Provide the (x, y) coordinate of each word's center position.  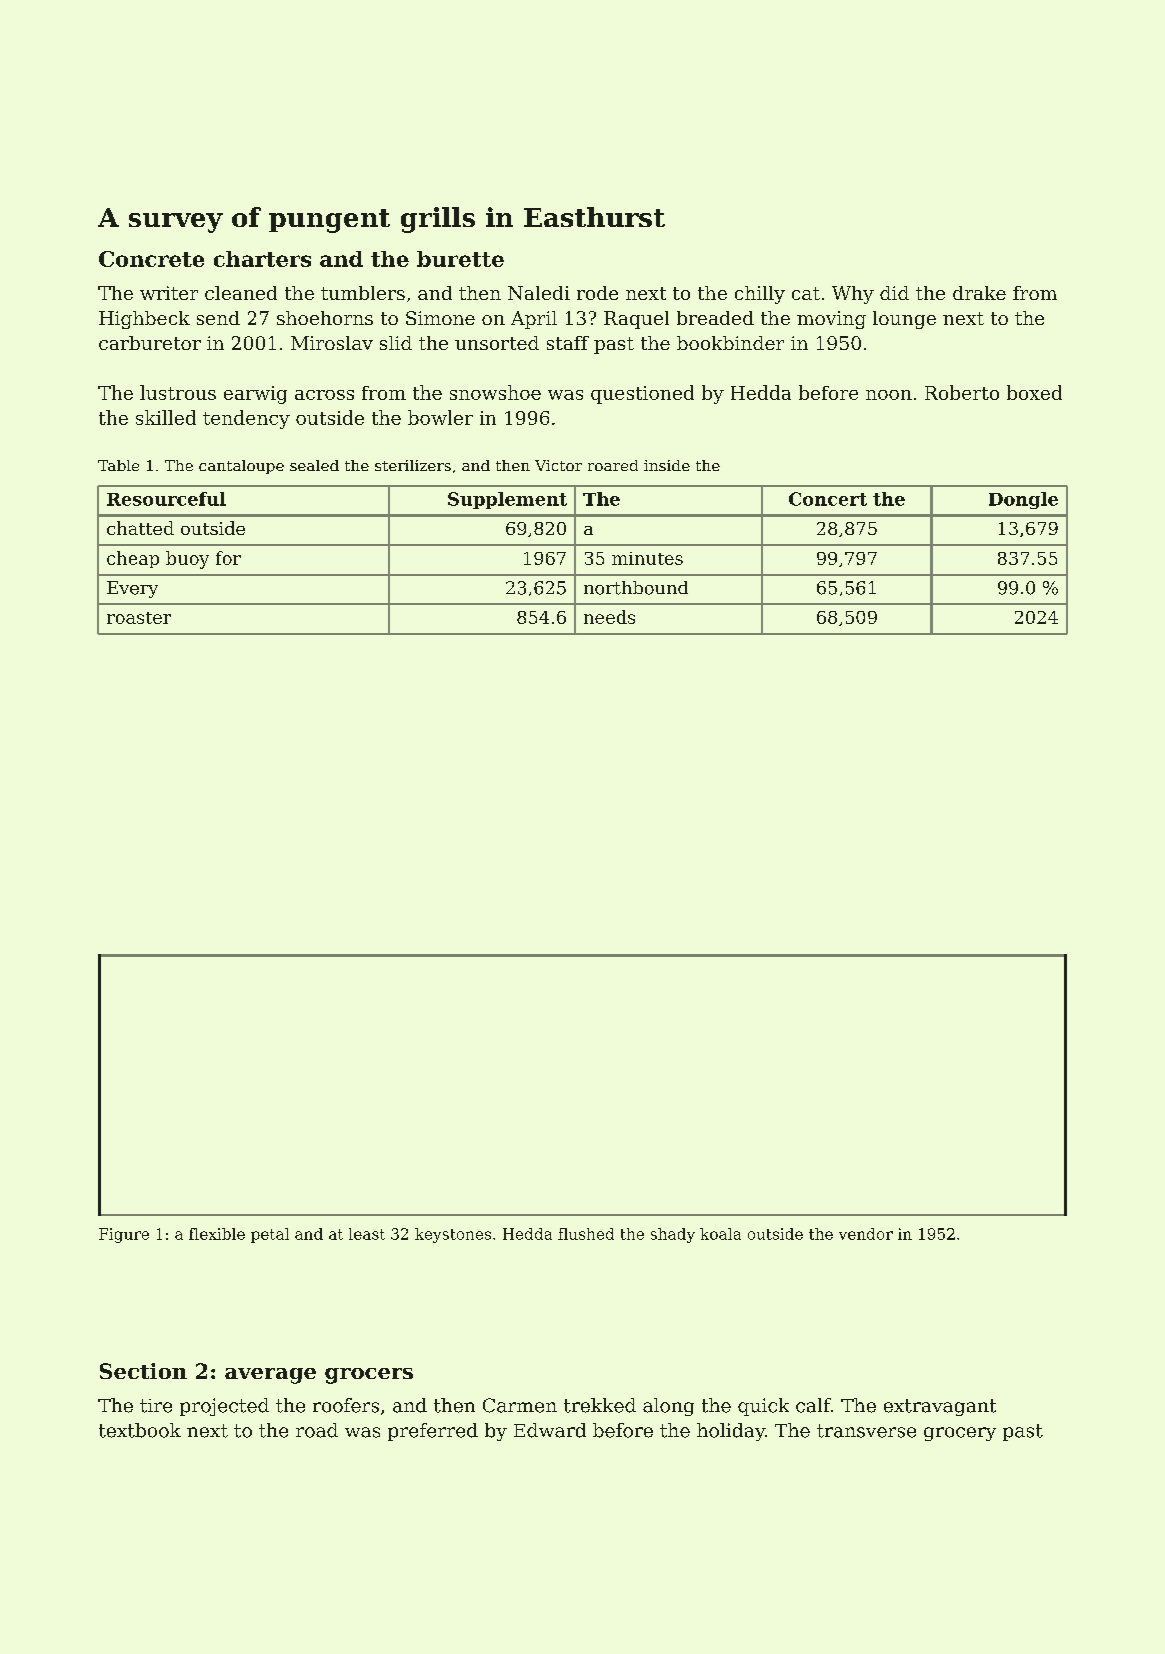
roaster (139, 618)
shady (673, 1235)
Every (132, 589)
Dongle (1023, 500)
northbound (636, 588)
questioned (642, 394)
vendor (866, 1234)
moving (831, 320)
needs (609, 617)
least (367, 1234)
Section (143, 1371)
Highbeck (144, 320)
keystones (453, 1235)
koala (720, 1234)
